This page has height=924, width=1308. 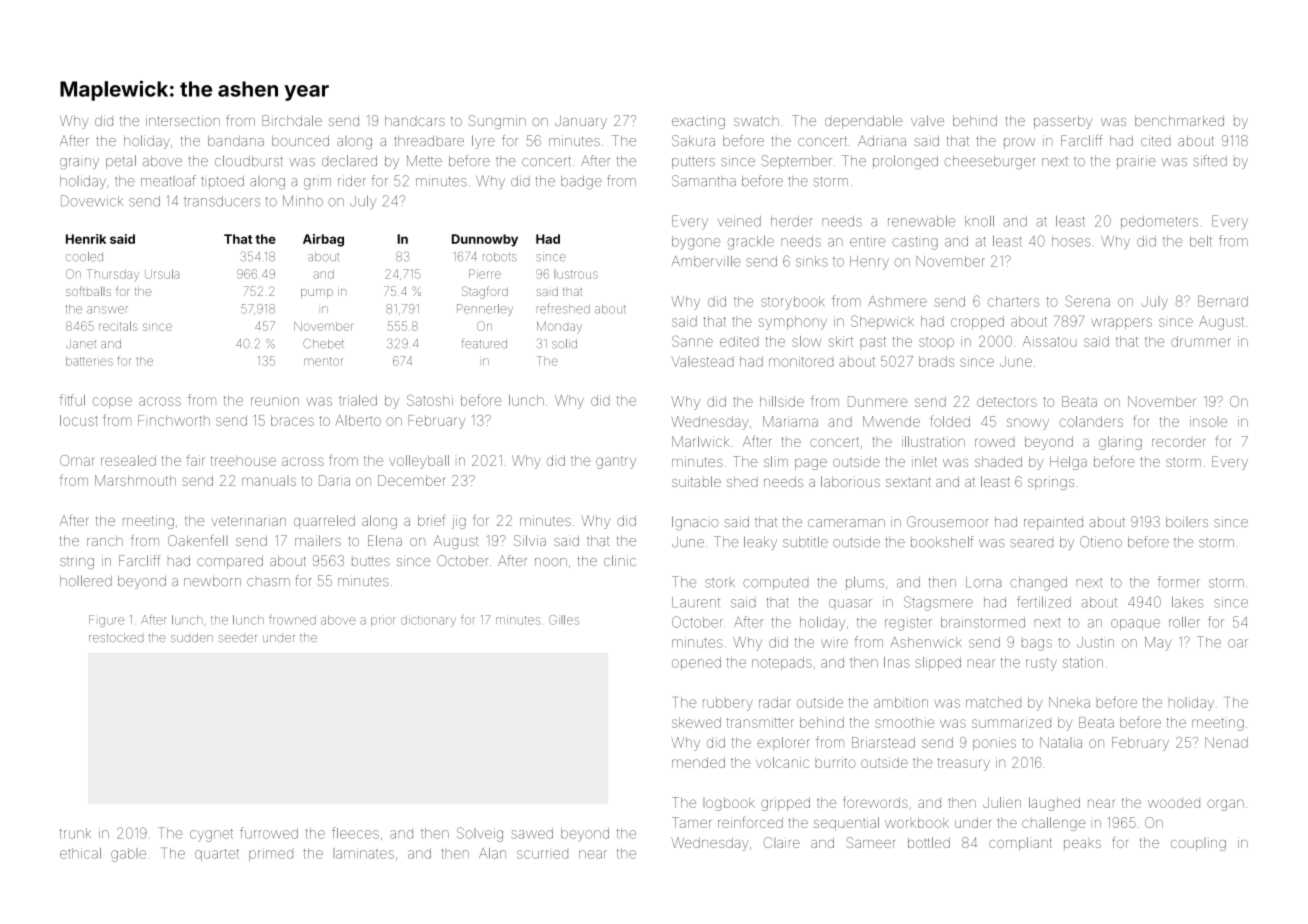 I want to click on recorder, so click(x=1178, y=442).
